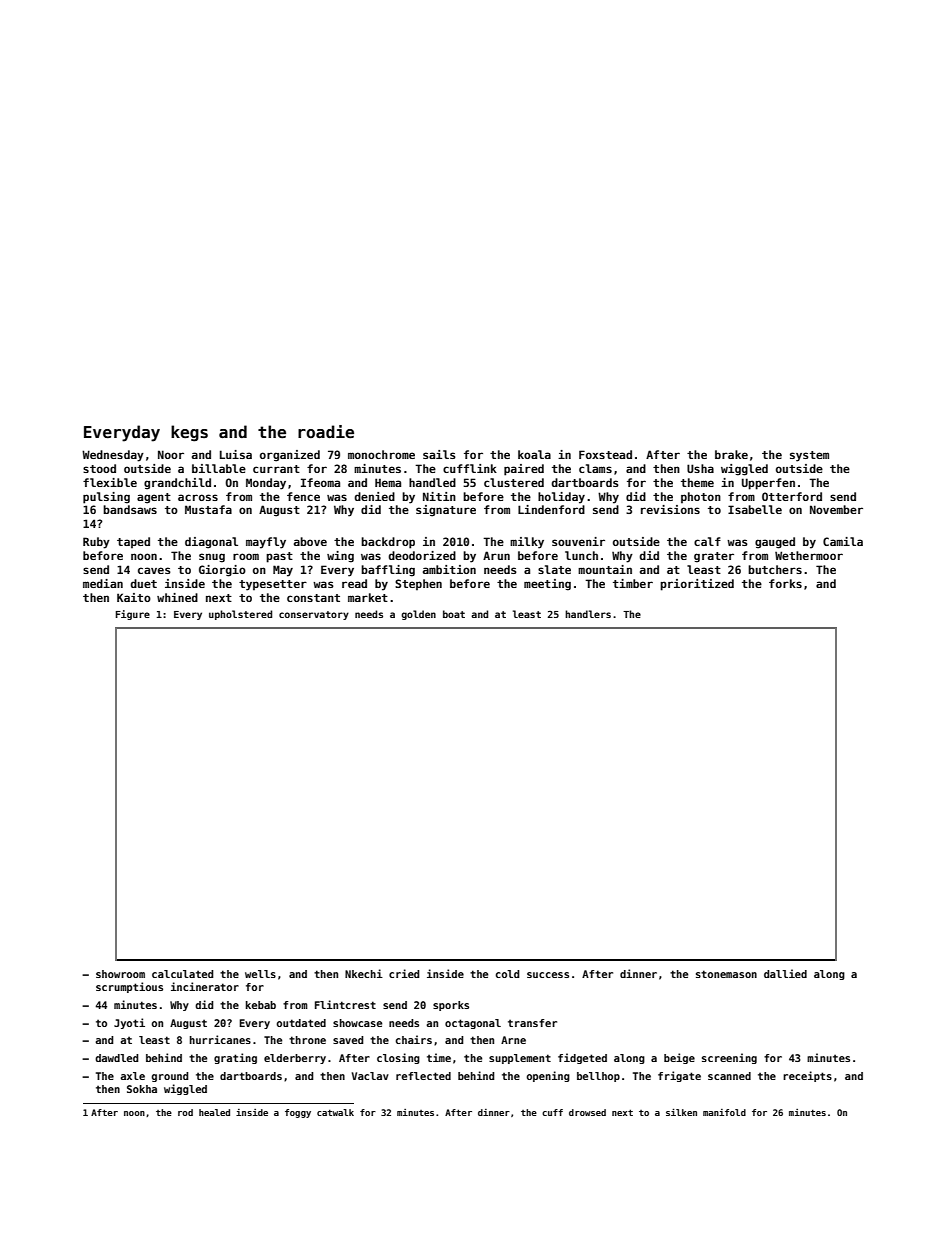 The image size is (952, 1233). Describe the element at coordinates (418, 615) in the screenshot. I see `golden` at that location.
